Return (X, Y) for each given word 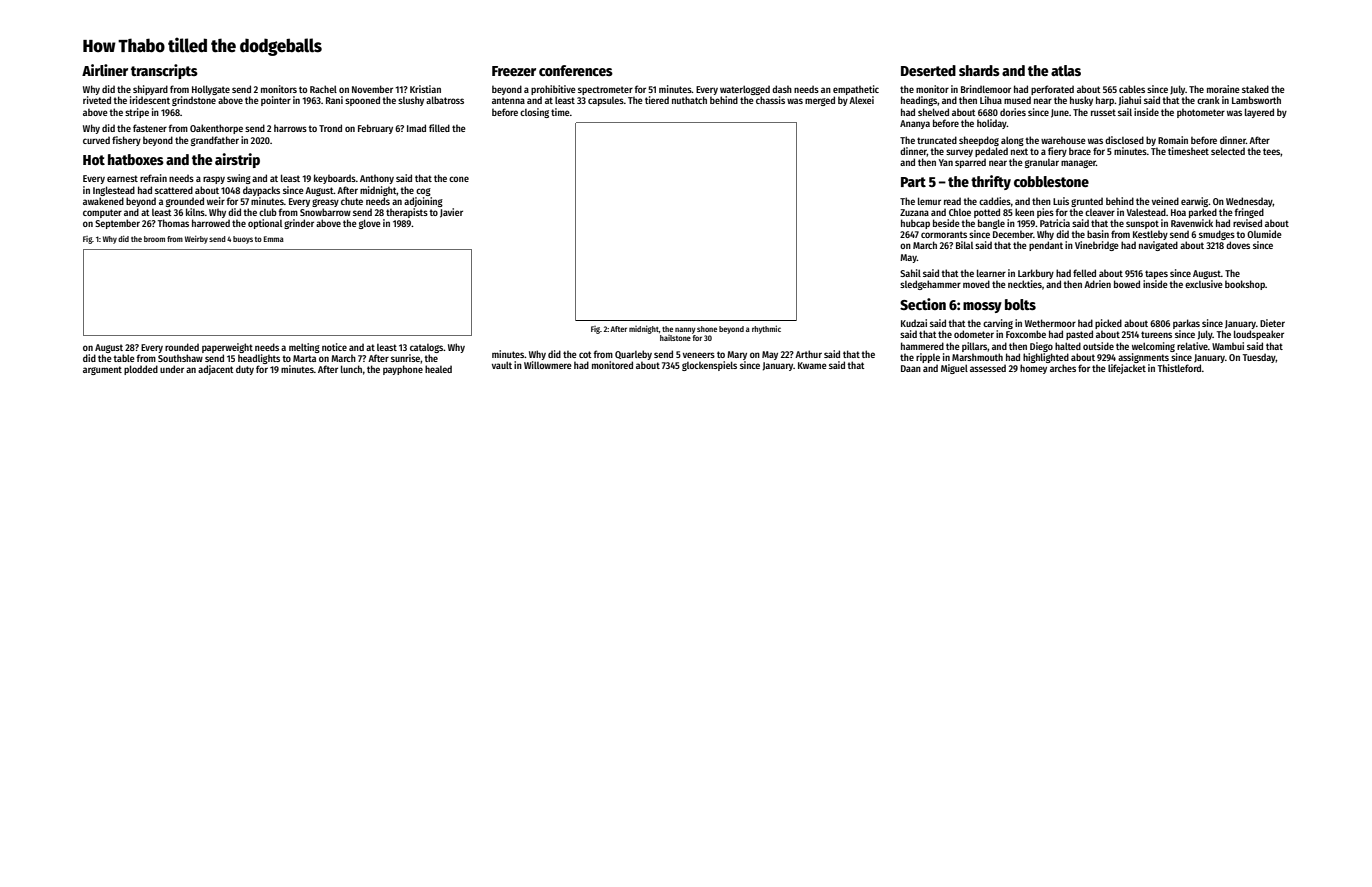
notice (334, 347)
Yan (946, 162)
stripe (137, 113)
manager (1078, 164)
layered (1259, 113)
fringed (1249, 213)
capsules (606, 101)
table (124, 358)
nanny (685, 330)
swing (239, 179)
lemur (929, 201)
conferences (576, 70)
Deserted (928, 70)
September (117, 224)
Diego (1041, 347)
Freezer (514, 71)
